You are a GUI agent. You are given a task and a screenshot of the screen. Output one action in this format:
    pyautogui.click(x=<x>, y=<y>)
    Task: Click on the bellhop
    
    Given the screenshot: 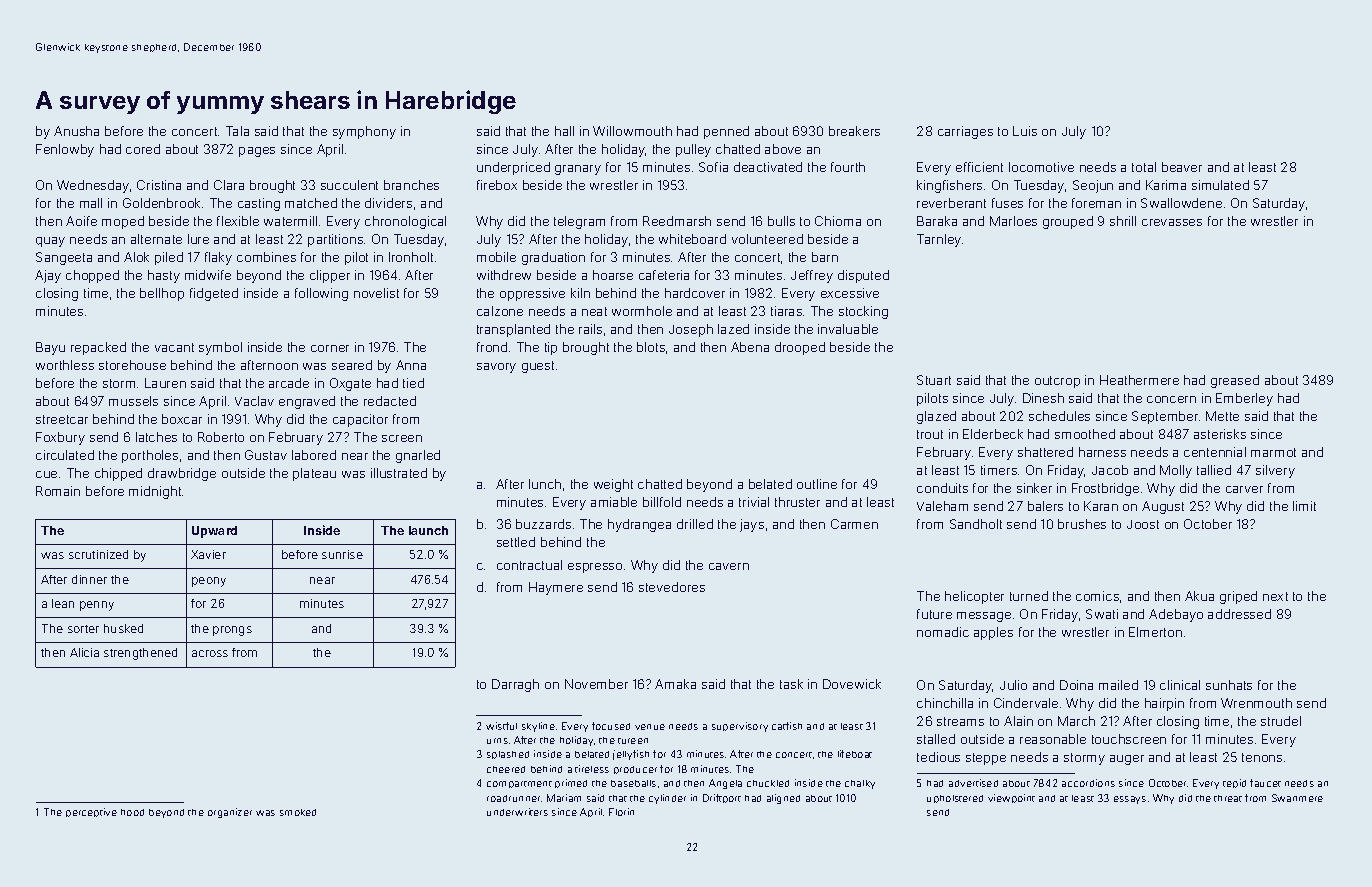 What is the action you would take?
    pyautogui.click(x=162, y=294)
